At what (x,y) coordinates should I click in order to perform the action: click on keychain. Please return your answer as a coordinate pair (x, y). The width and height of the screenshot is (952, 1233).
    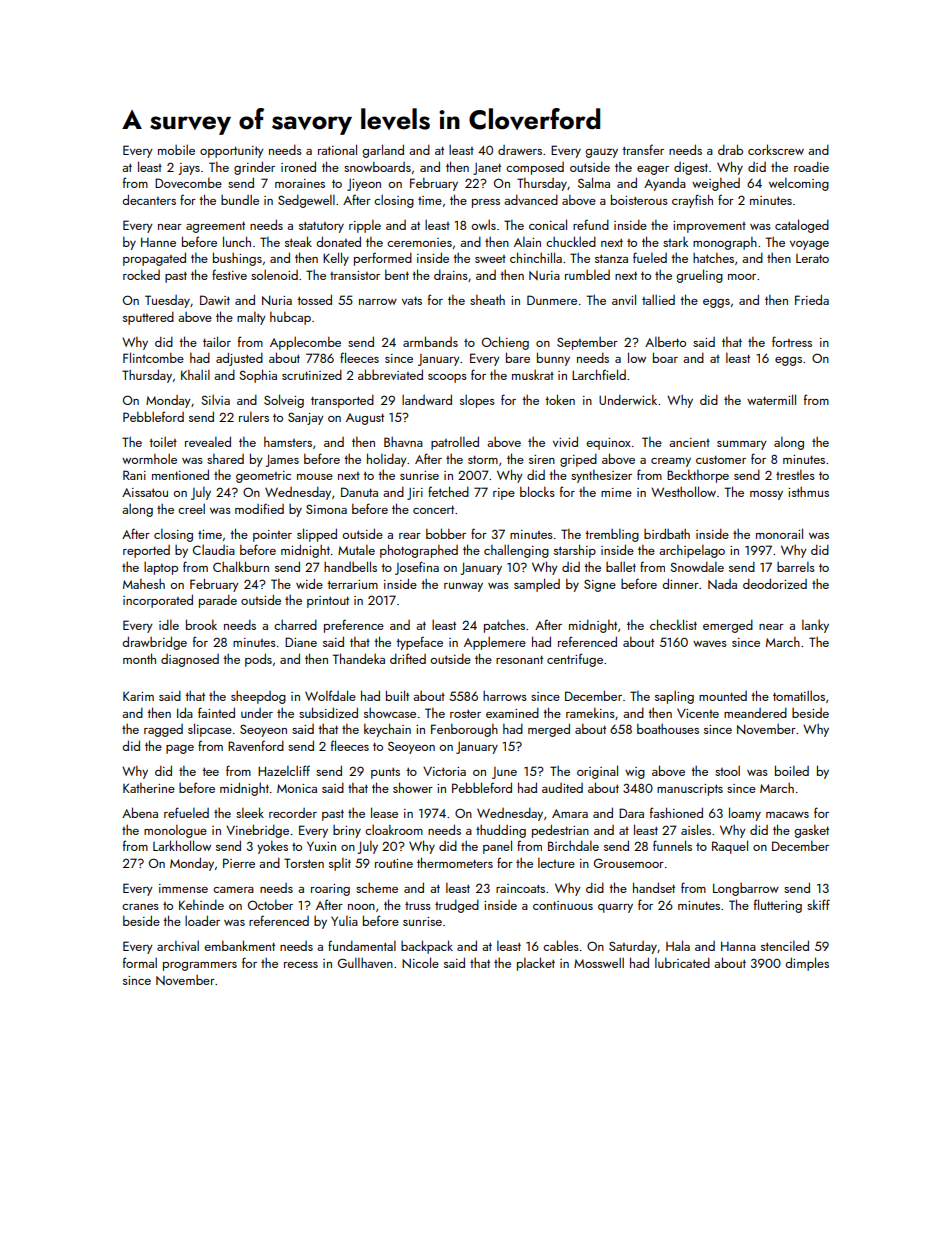
    Looking at the image, I should click on (387, 730).
